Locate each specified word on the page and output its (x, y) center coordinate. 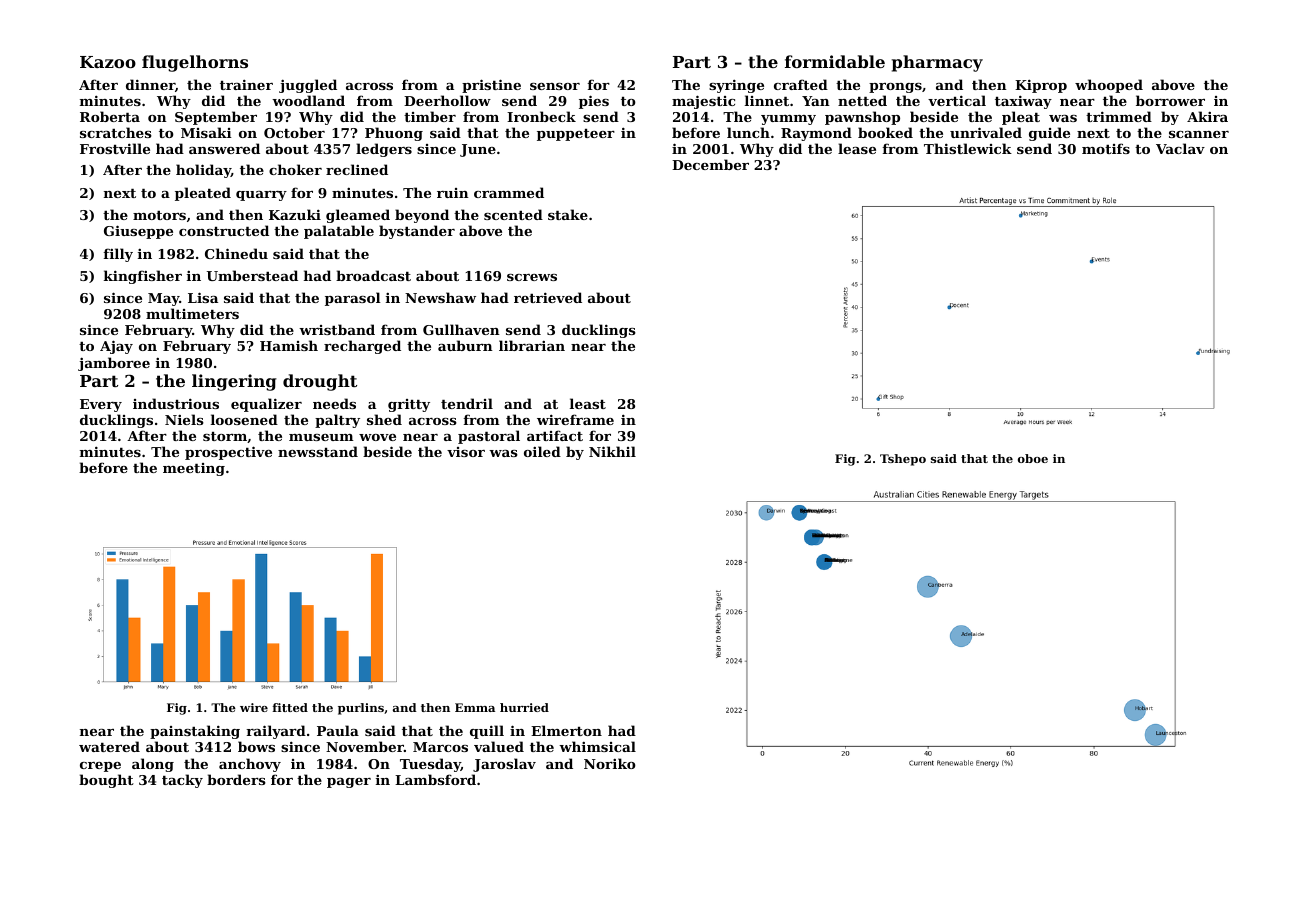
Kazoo (108, 62)
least (588, 403)
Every (101, 405)
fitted (290, 707)
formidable (835, 61)
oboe (1033, 458)
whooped (1109, 86)
